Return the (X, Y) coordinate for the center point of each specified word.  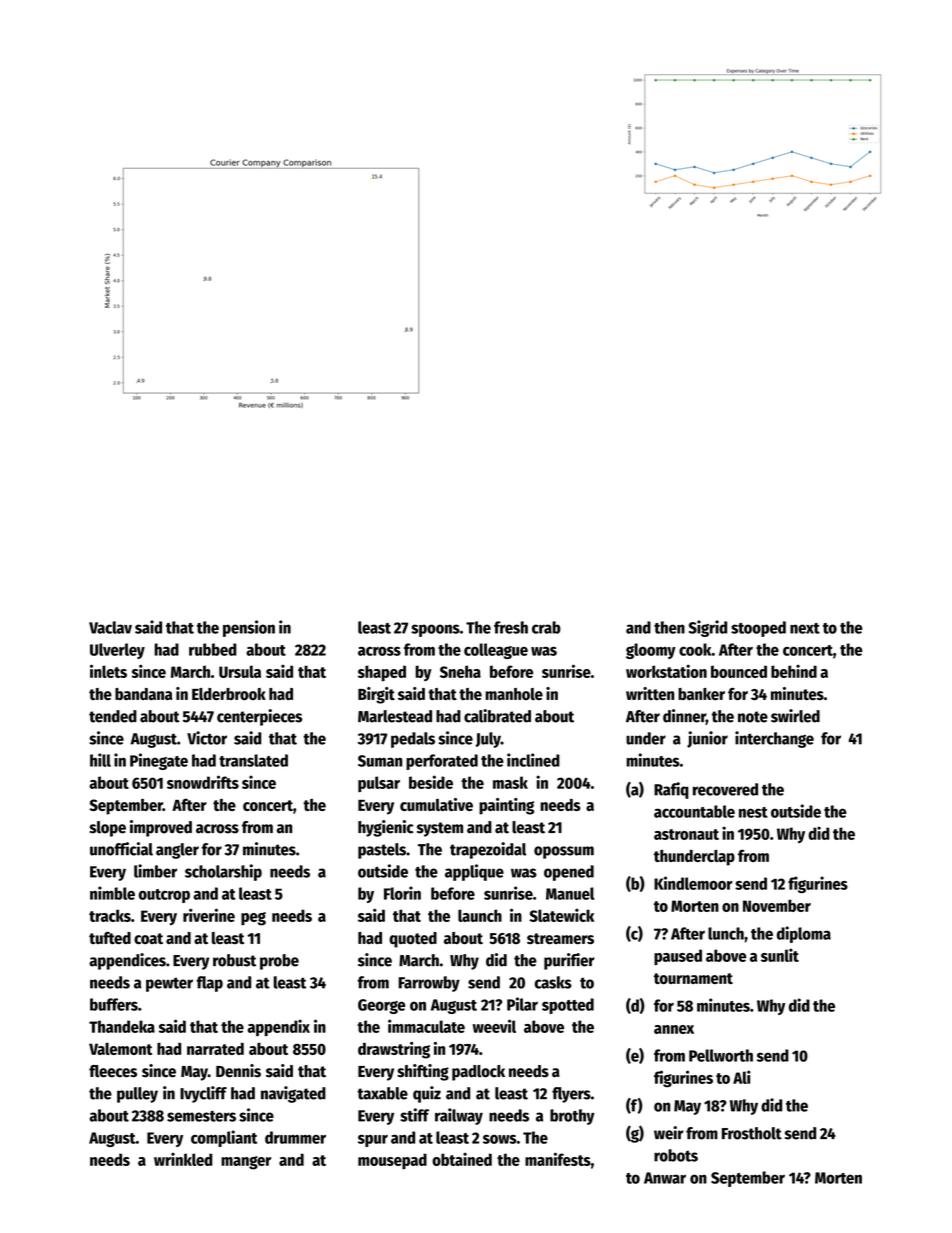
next (805, 628)
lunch (726, 933)
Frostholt (752, 1133)
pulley (137, 1095)
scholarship (223, 872)
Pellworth (721, 1055)
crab (546, 627)
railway (459, 1116)
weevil (494, 1026)
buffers (114, 1004)
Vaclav (110, 627)
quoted (413, 940)
